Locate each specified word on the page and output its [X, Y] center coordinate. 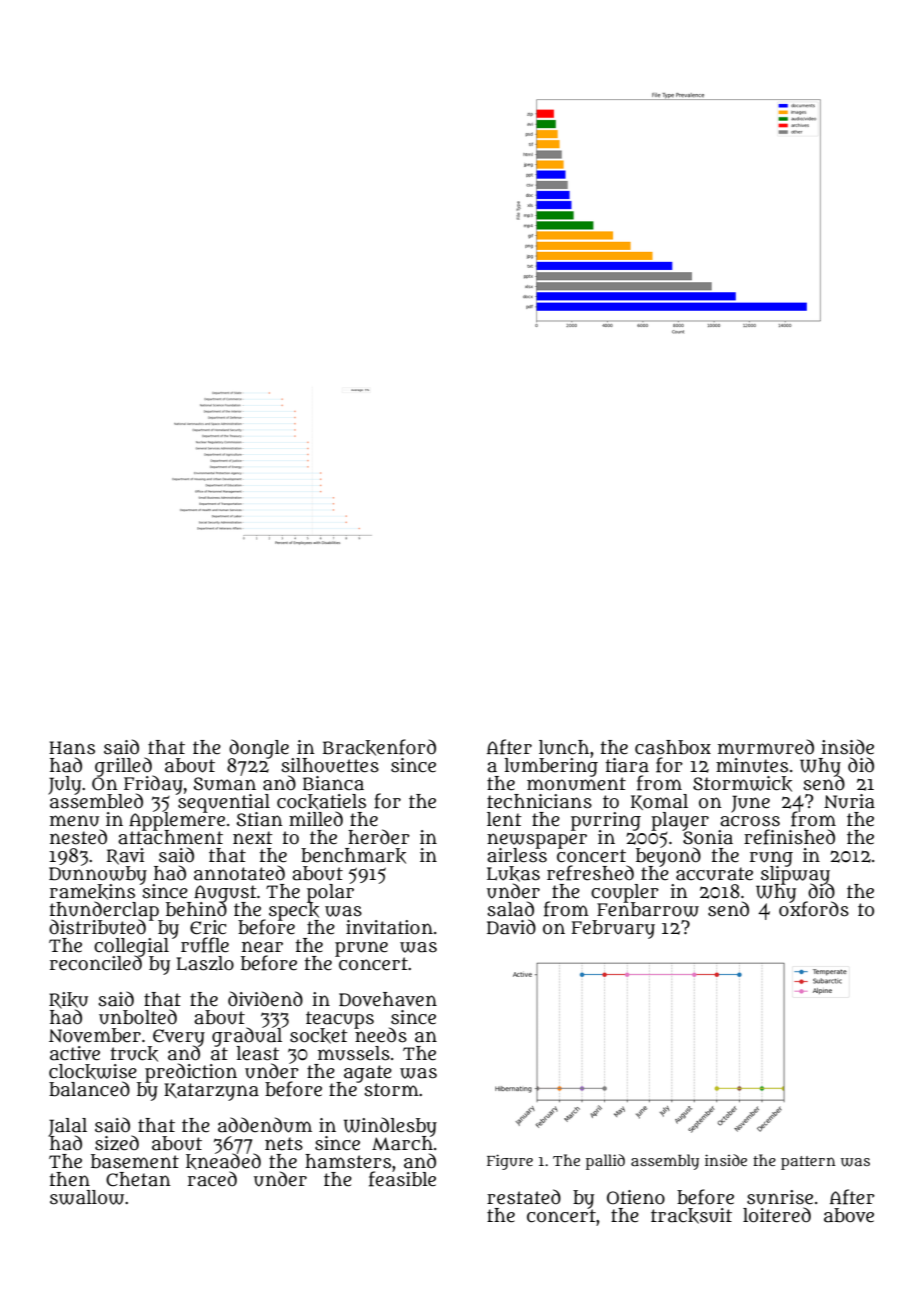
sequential [223, 803]
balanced [89, 1089]
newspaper [537, 840]
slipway [795, 875]
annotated [239, 873]
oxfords [814, 909]
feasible [402, 1179]
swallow [87, 1197]
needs [380, 1035]
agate [368, 1073]
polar [330, 893]
